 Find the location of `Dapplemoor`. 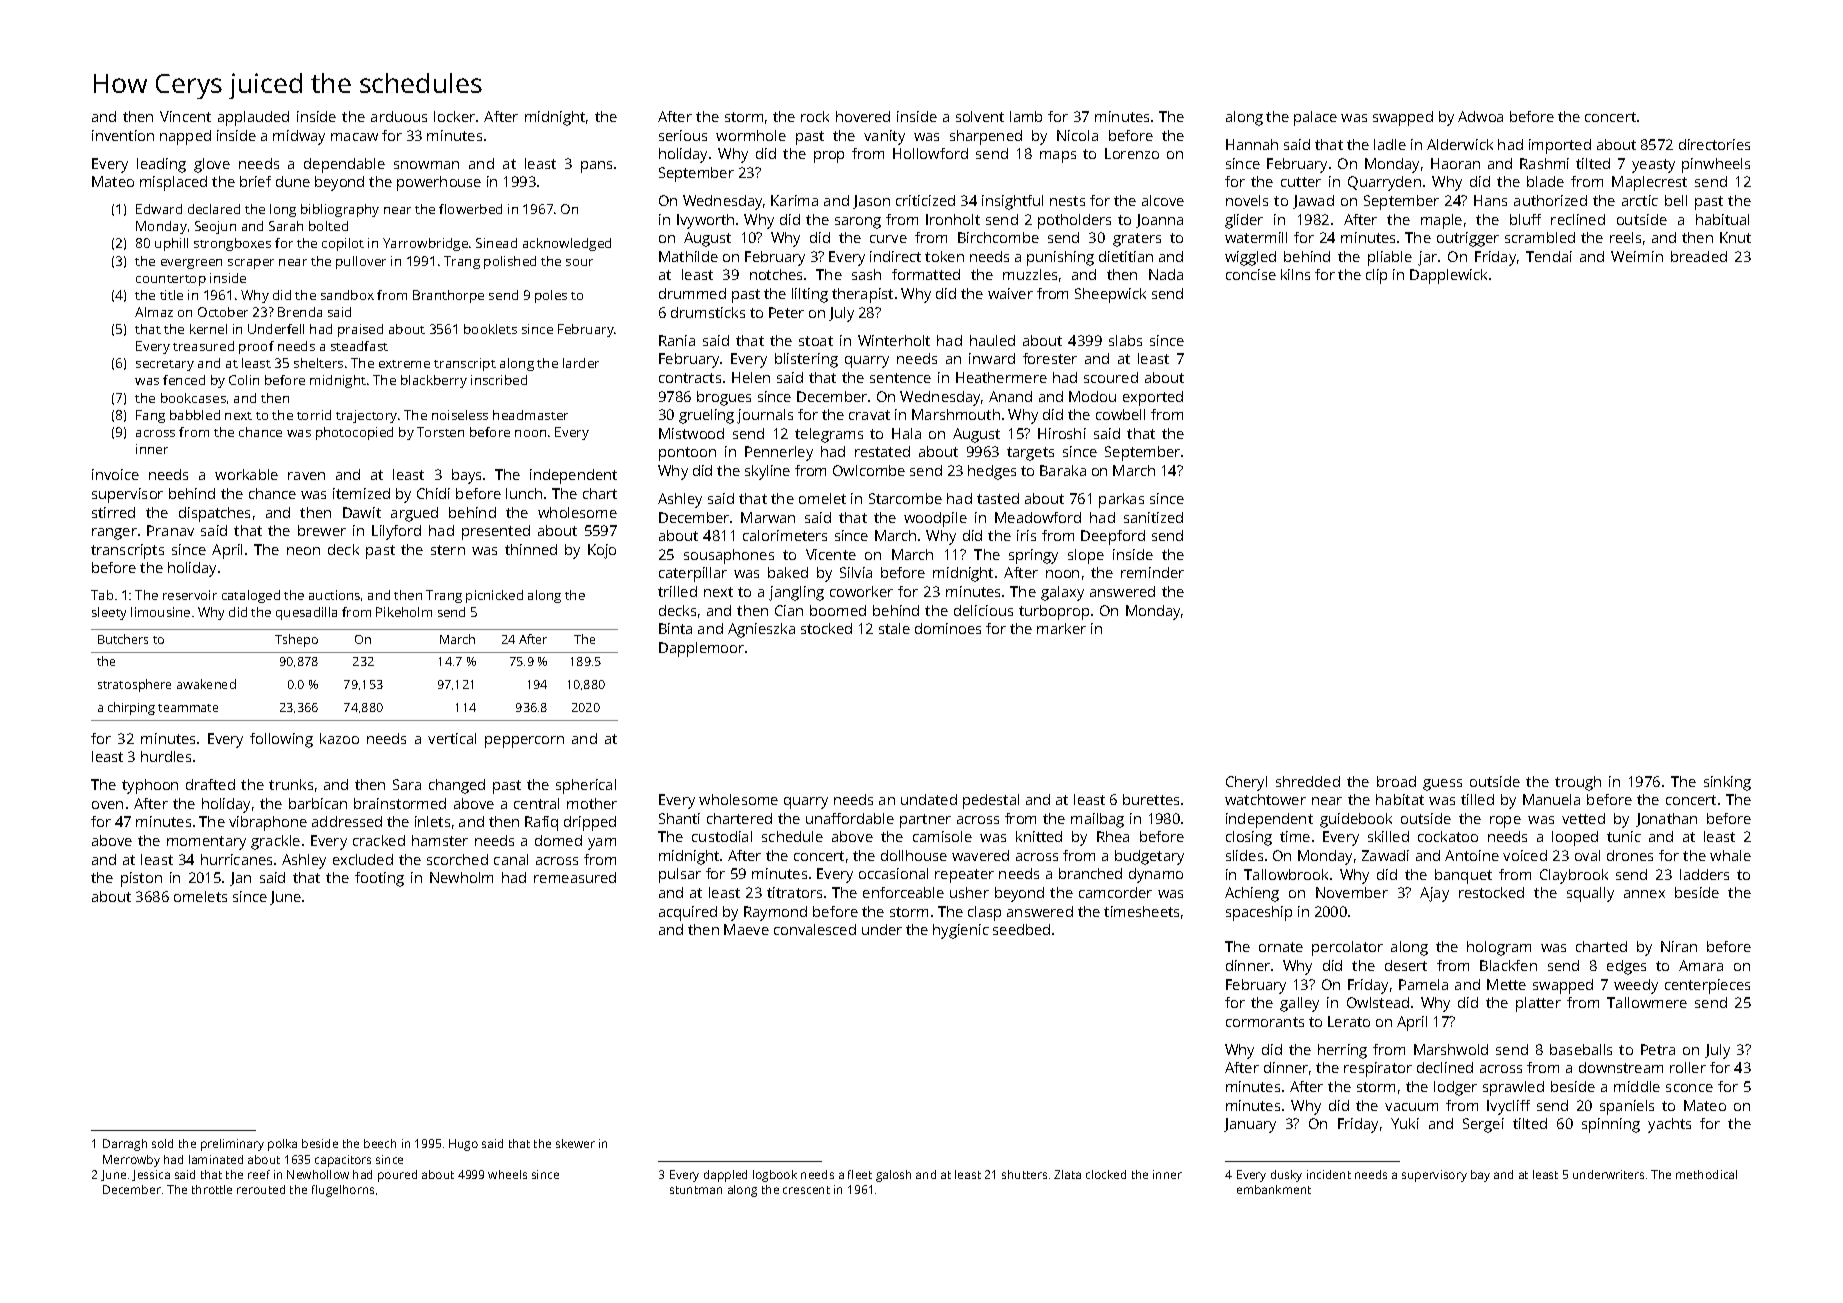

Dapplemoor is located at coordinates (701, 649).
